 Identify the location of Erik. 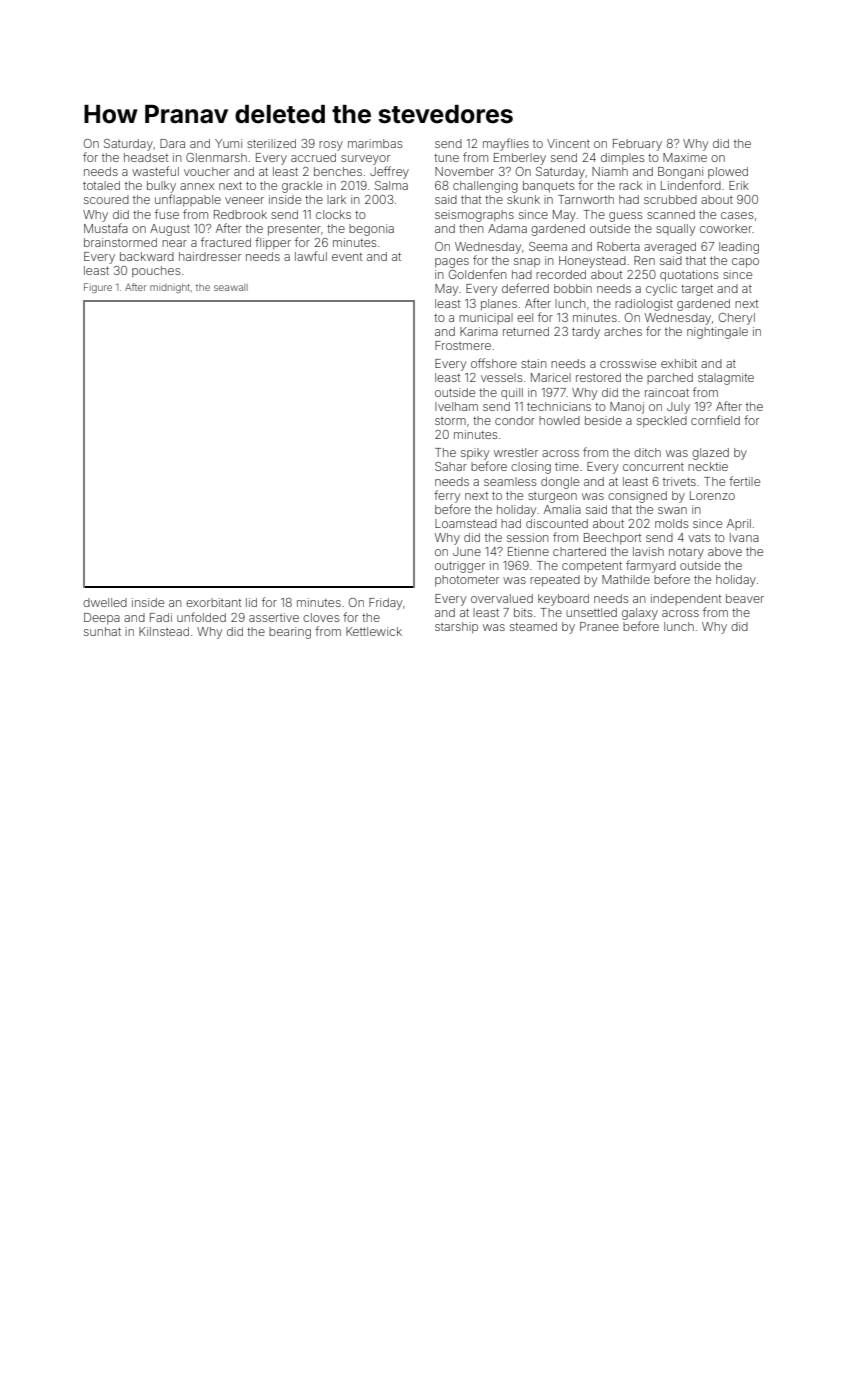
(739, 185).
